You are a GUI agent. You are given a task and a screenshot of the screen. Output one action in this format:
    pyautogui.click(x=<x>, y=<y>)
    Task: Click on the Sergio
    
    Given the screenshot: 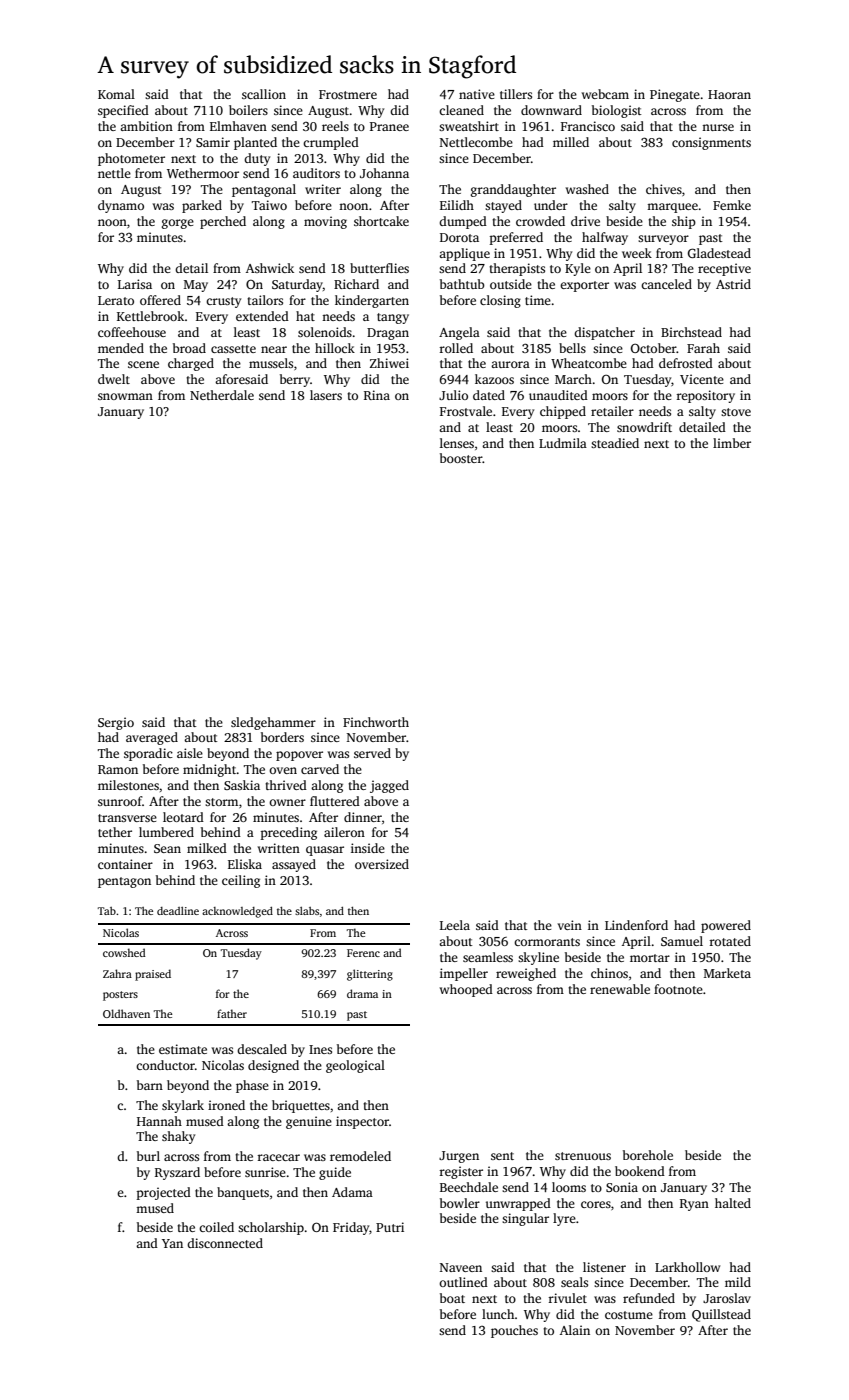 What is the action you would take?
    pyautogui.click(x=116, y=723)
